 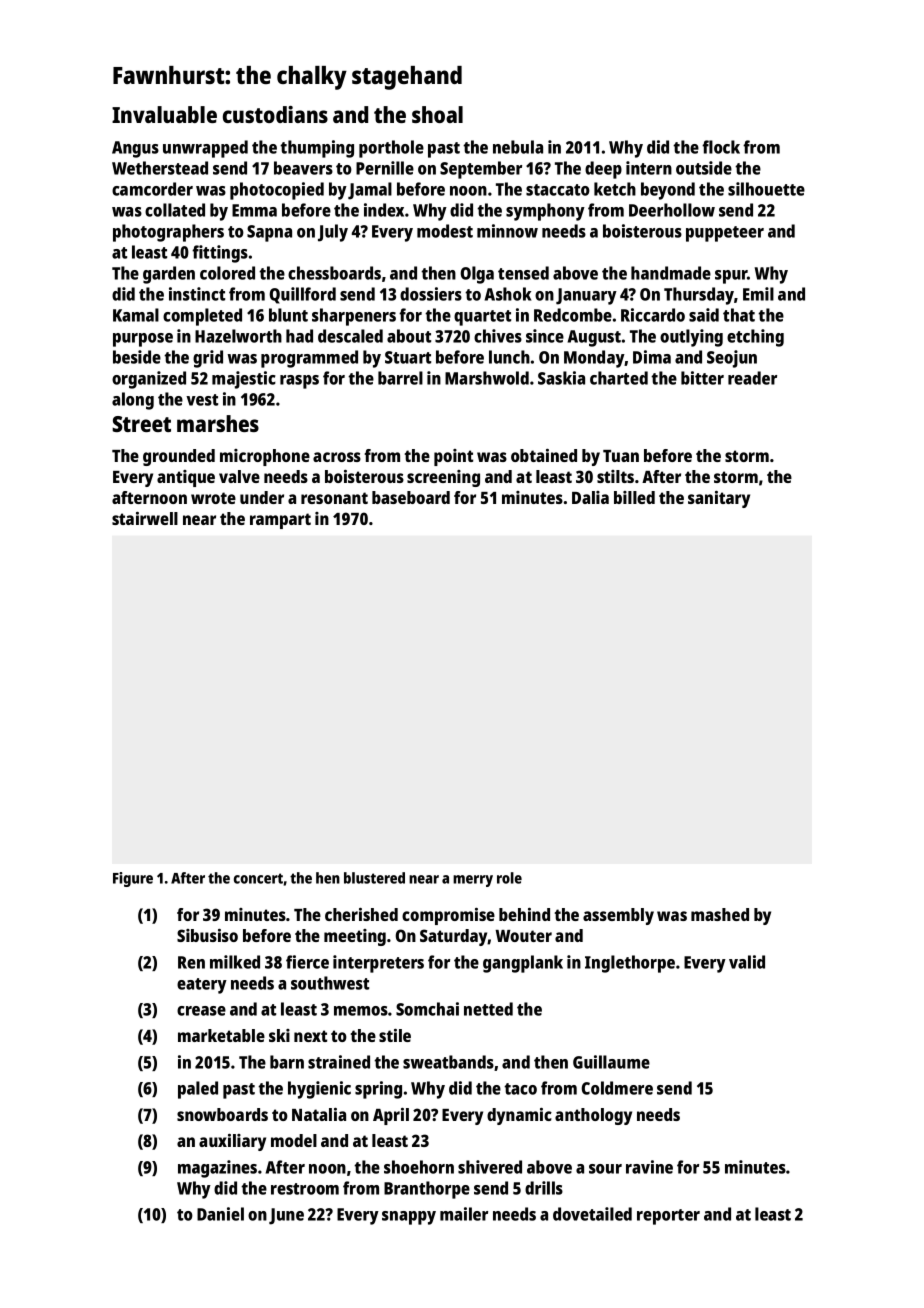 What do you see at coordinates (719, 499) in the screenshot?
I see `sanitary` at bounding box center [719, 499].
